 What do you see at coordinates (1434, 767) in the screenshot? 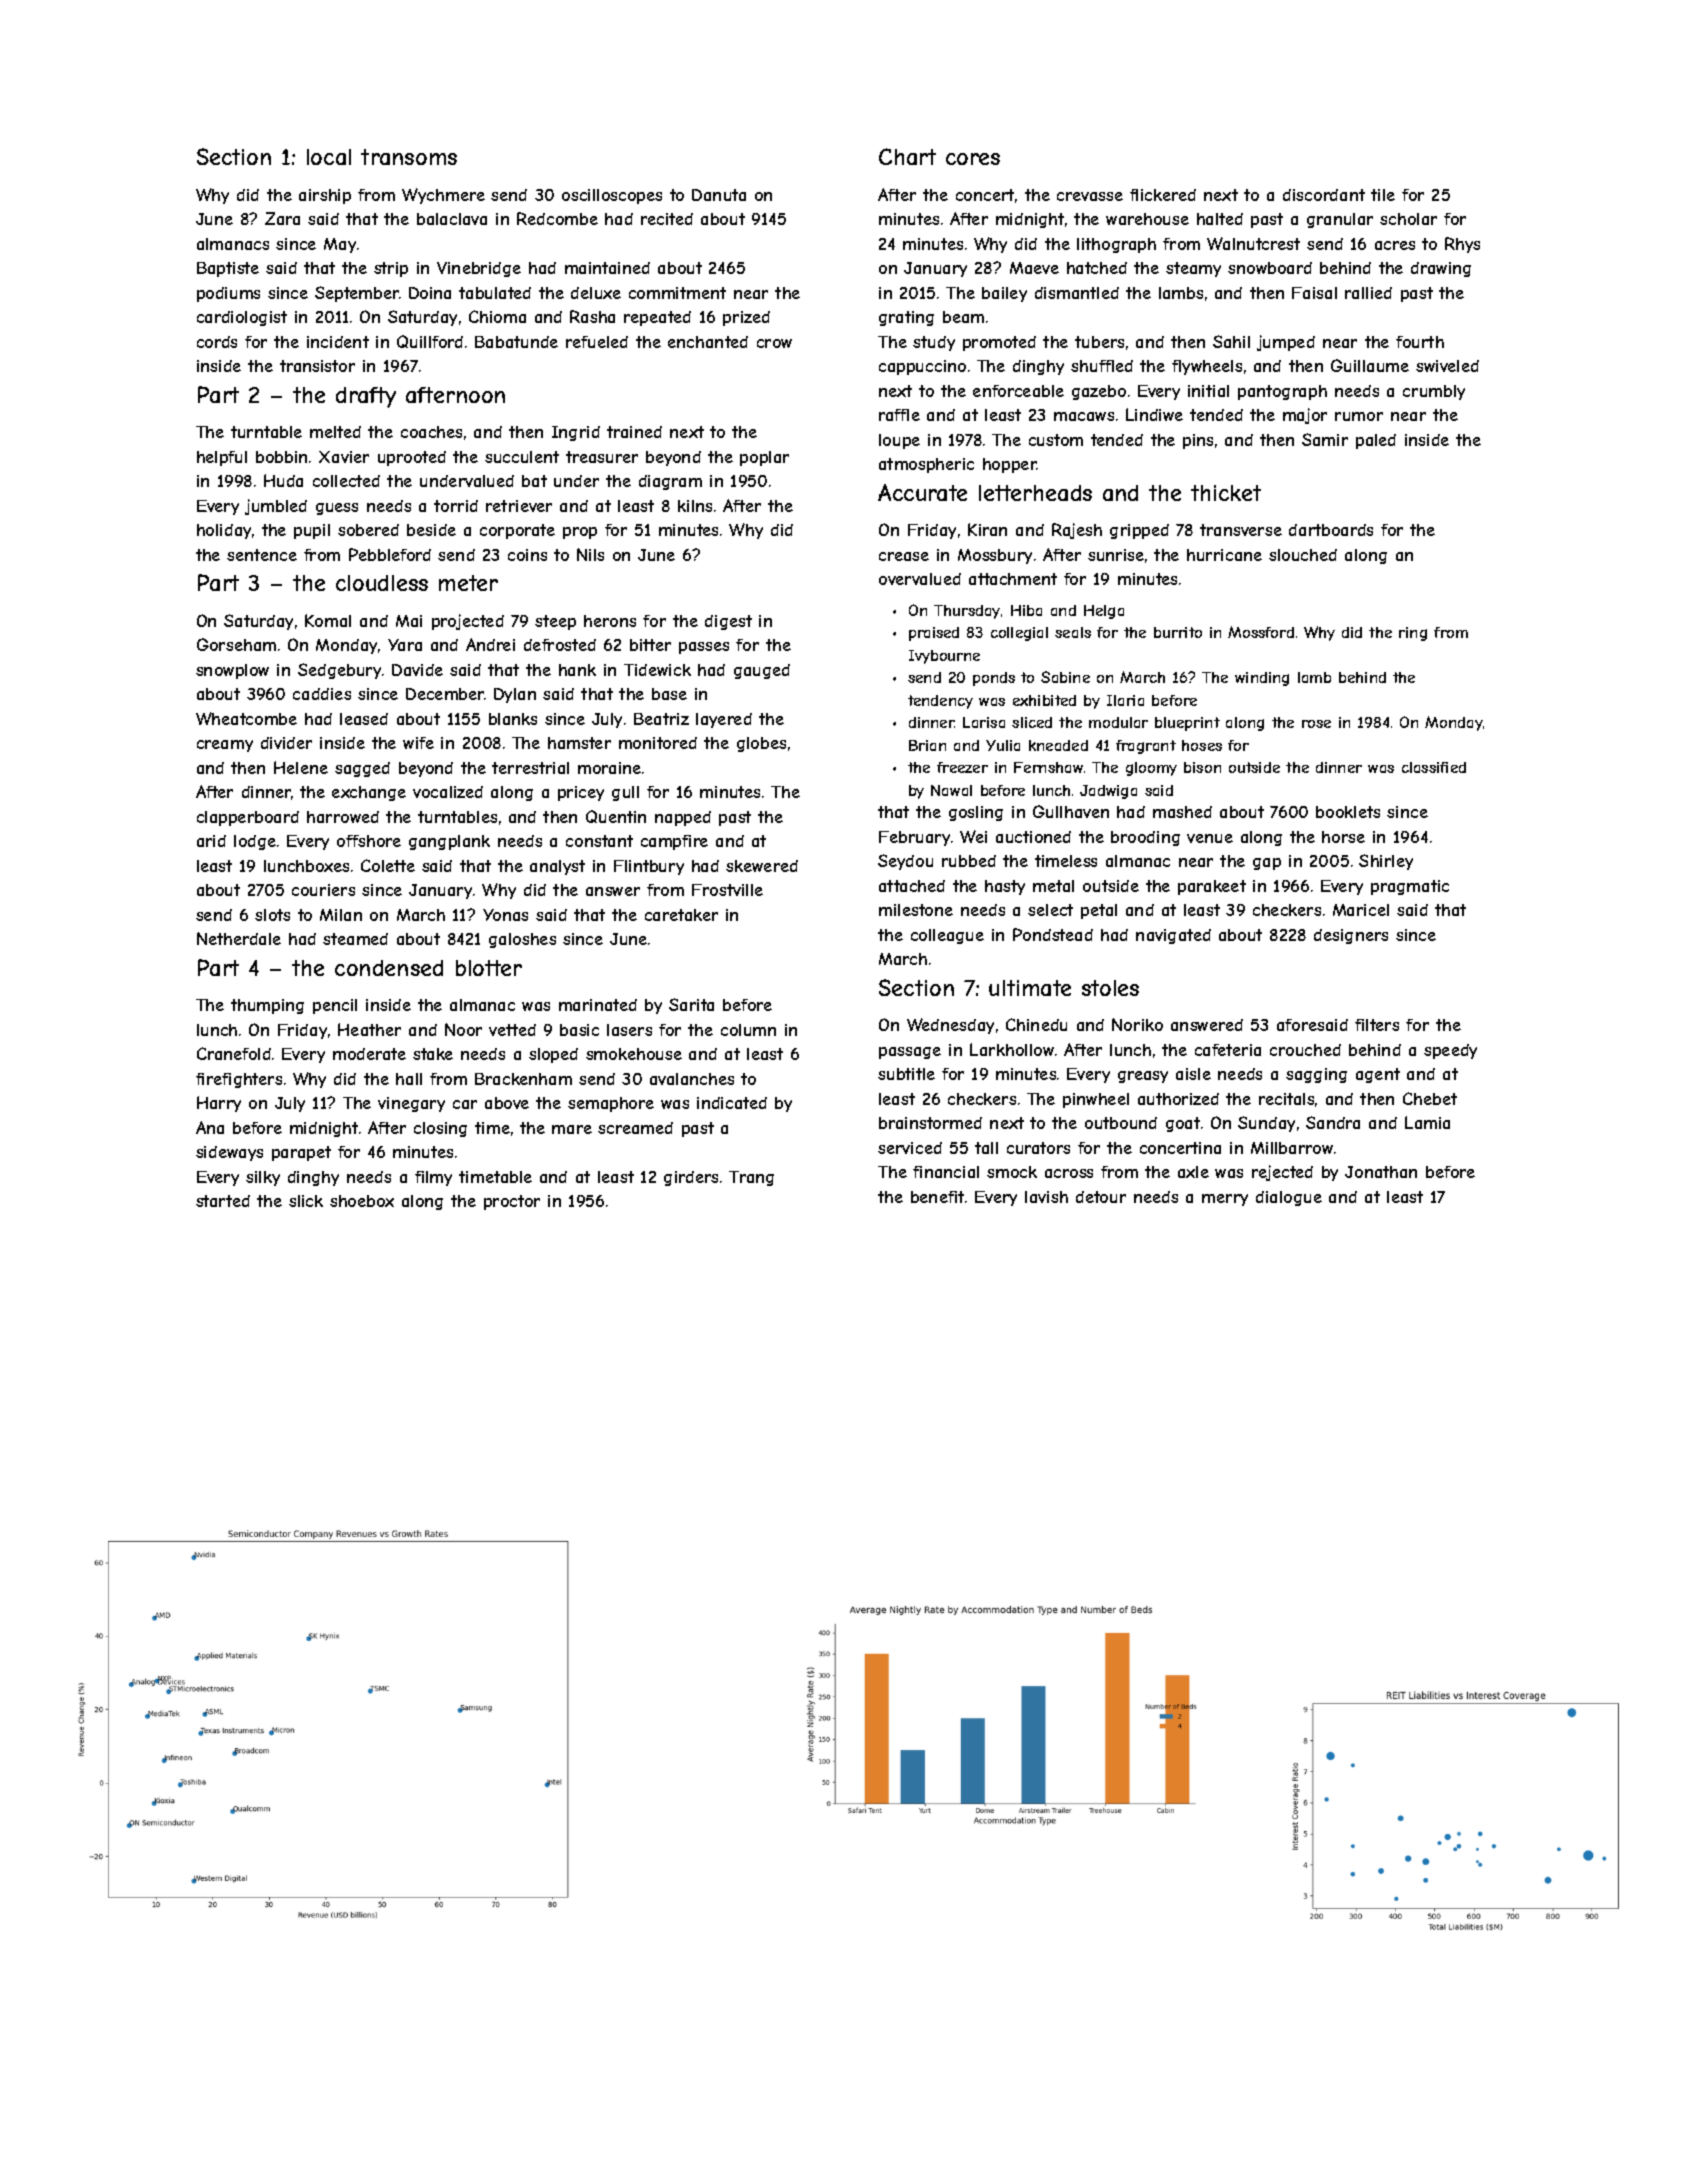
I see `classified` at bounding box center [1434, 767].
